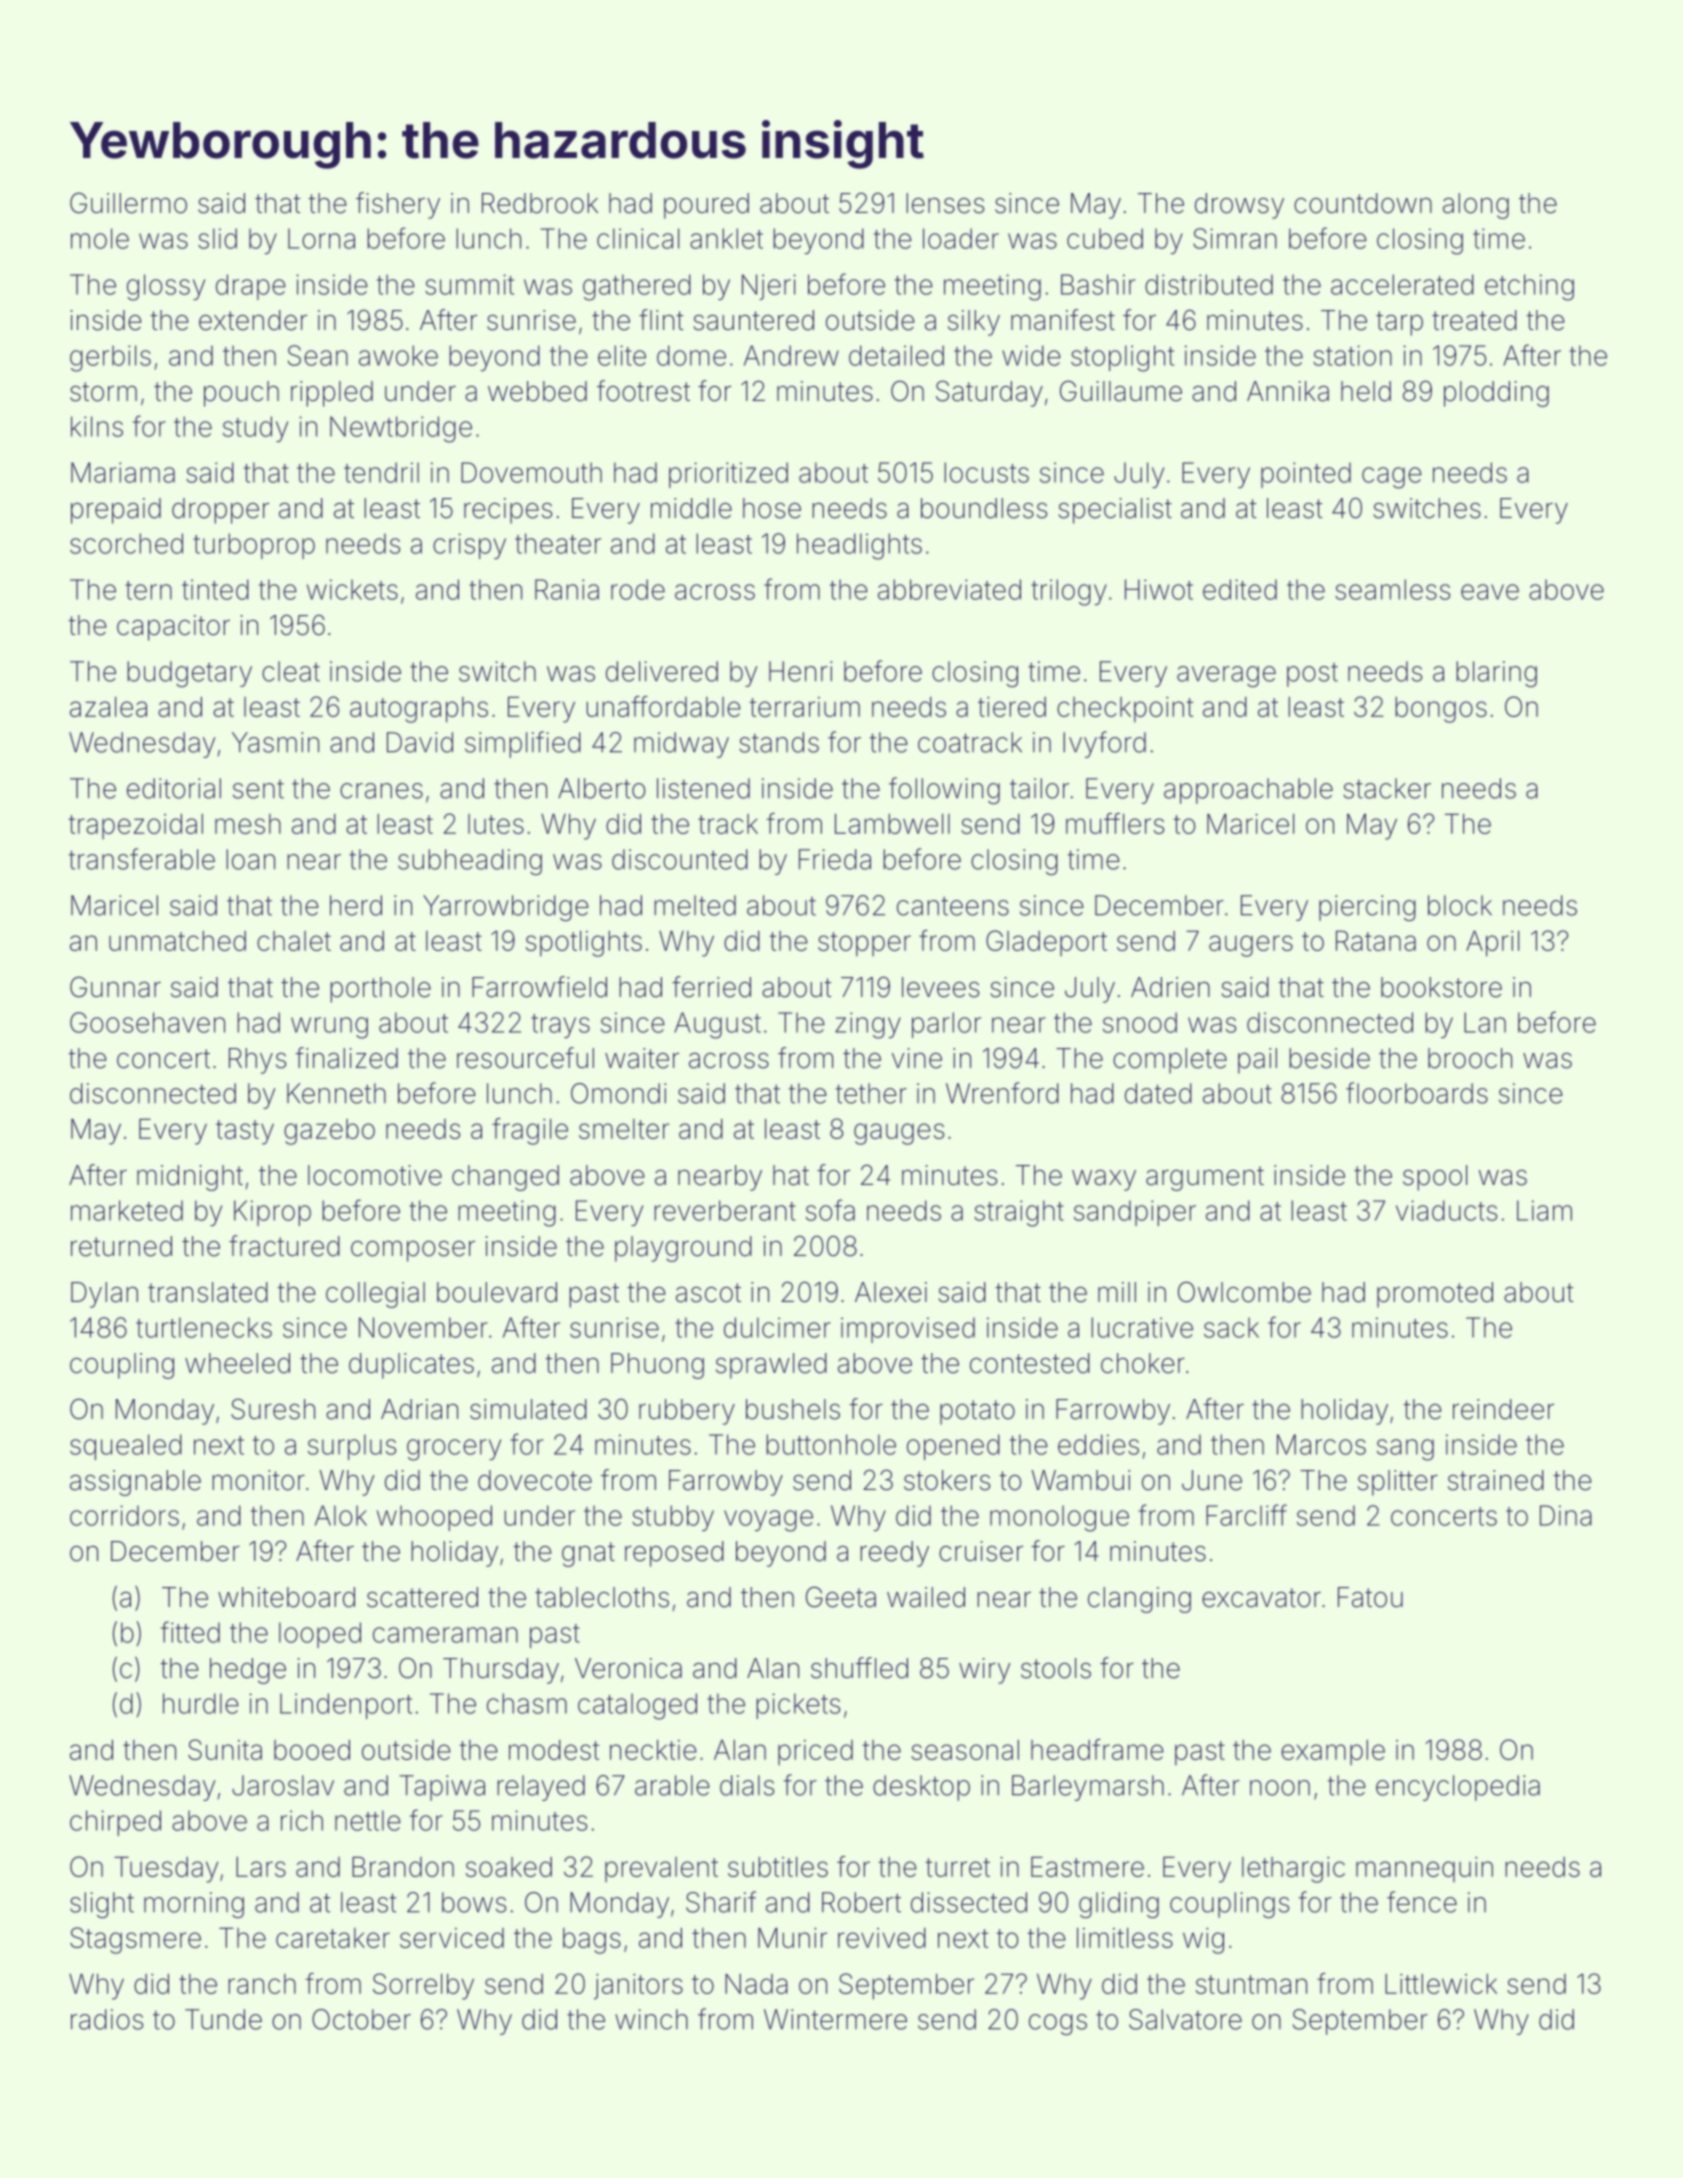 This screenshot has width=1683, height=2178. What do you see at coordinates (237, 1363) in the screenshot?
I see `wheeled` at bounding box center [237, 1363].
